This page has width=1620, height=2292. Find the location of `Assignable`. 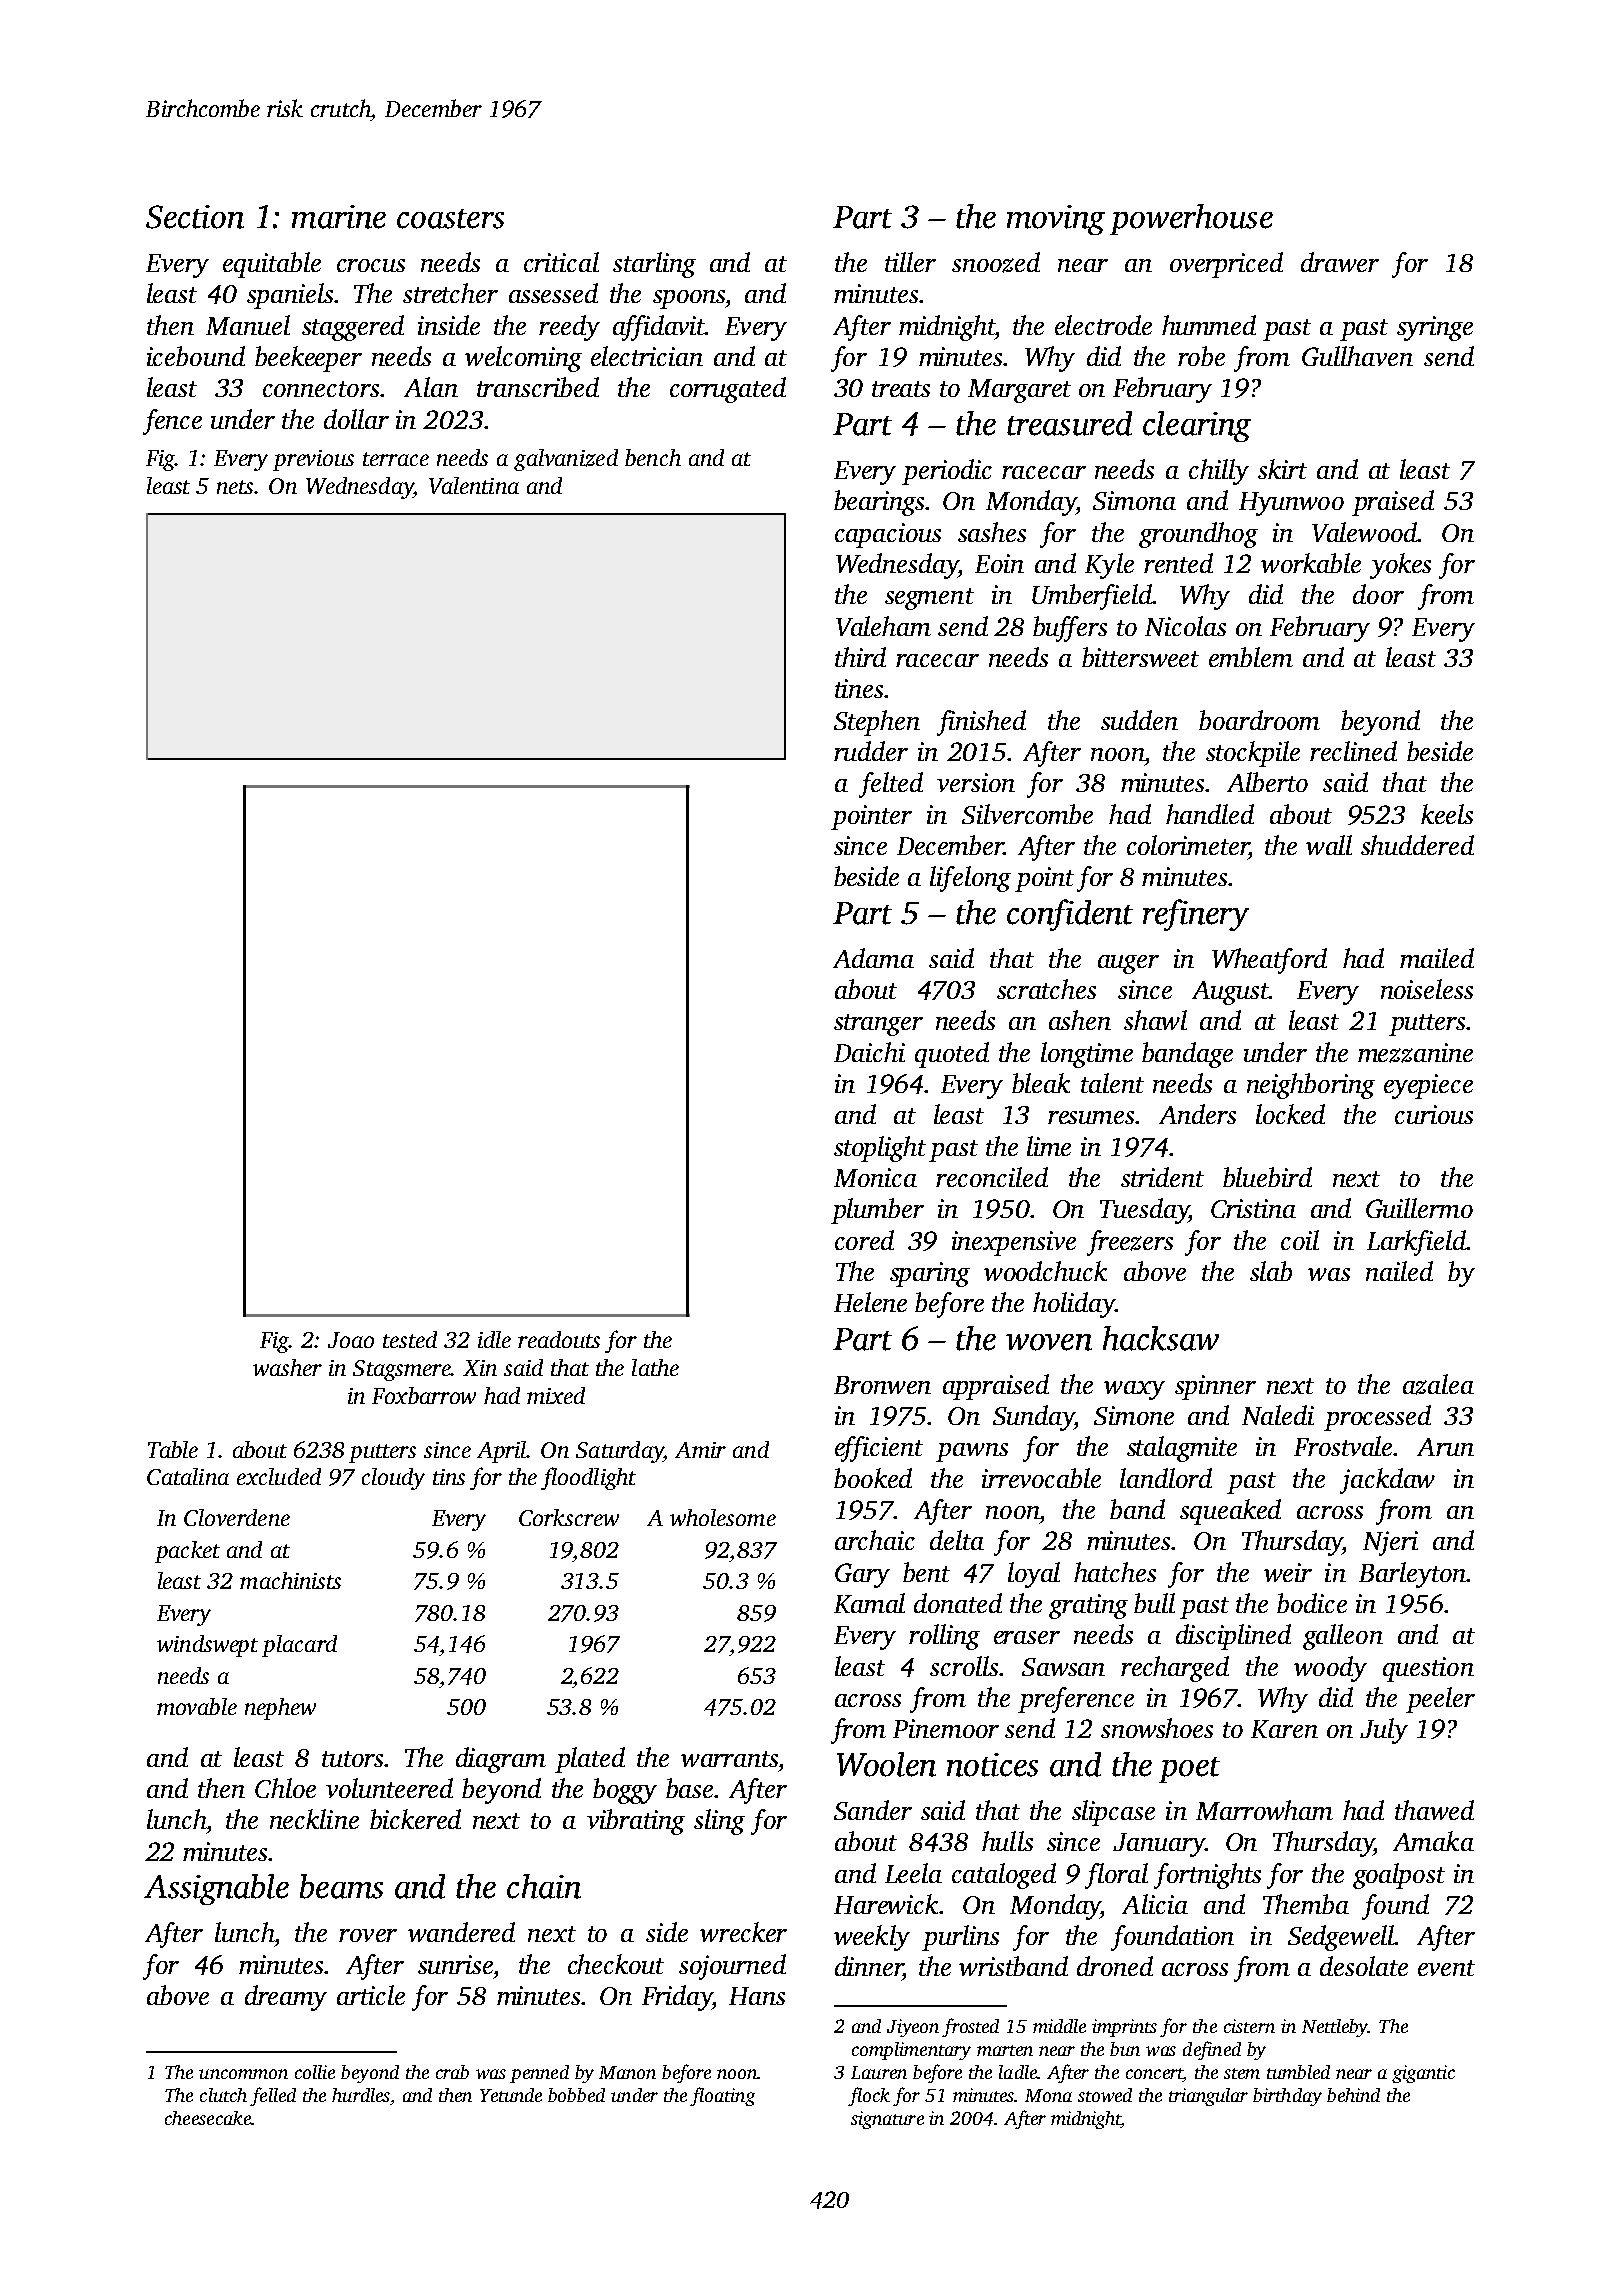

Assignable is located at coordinates (216, 1889).
